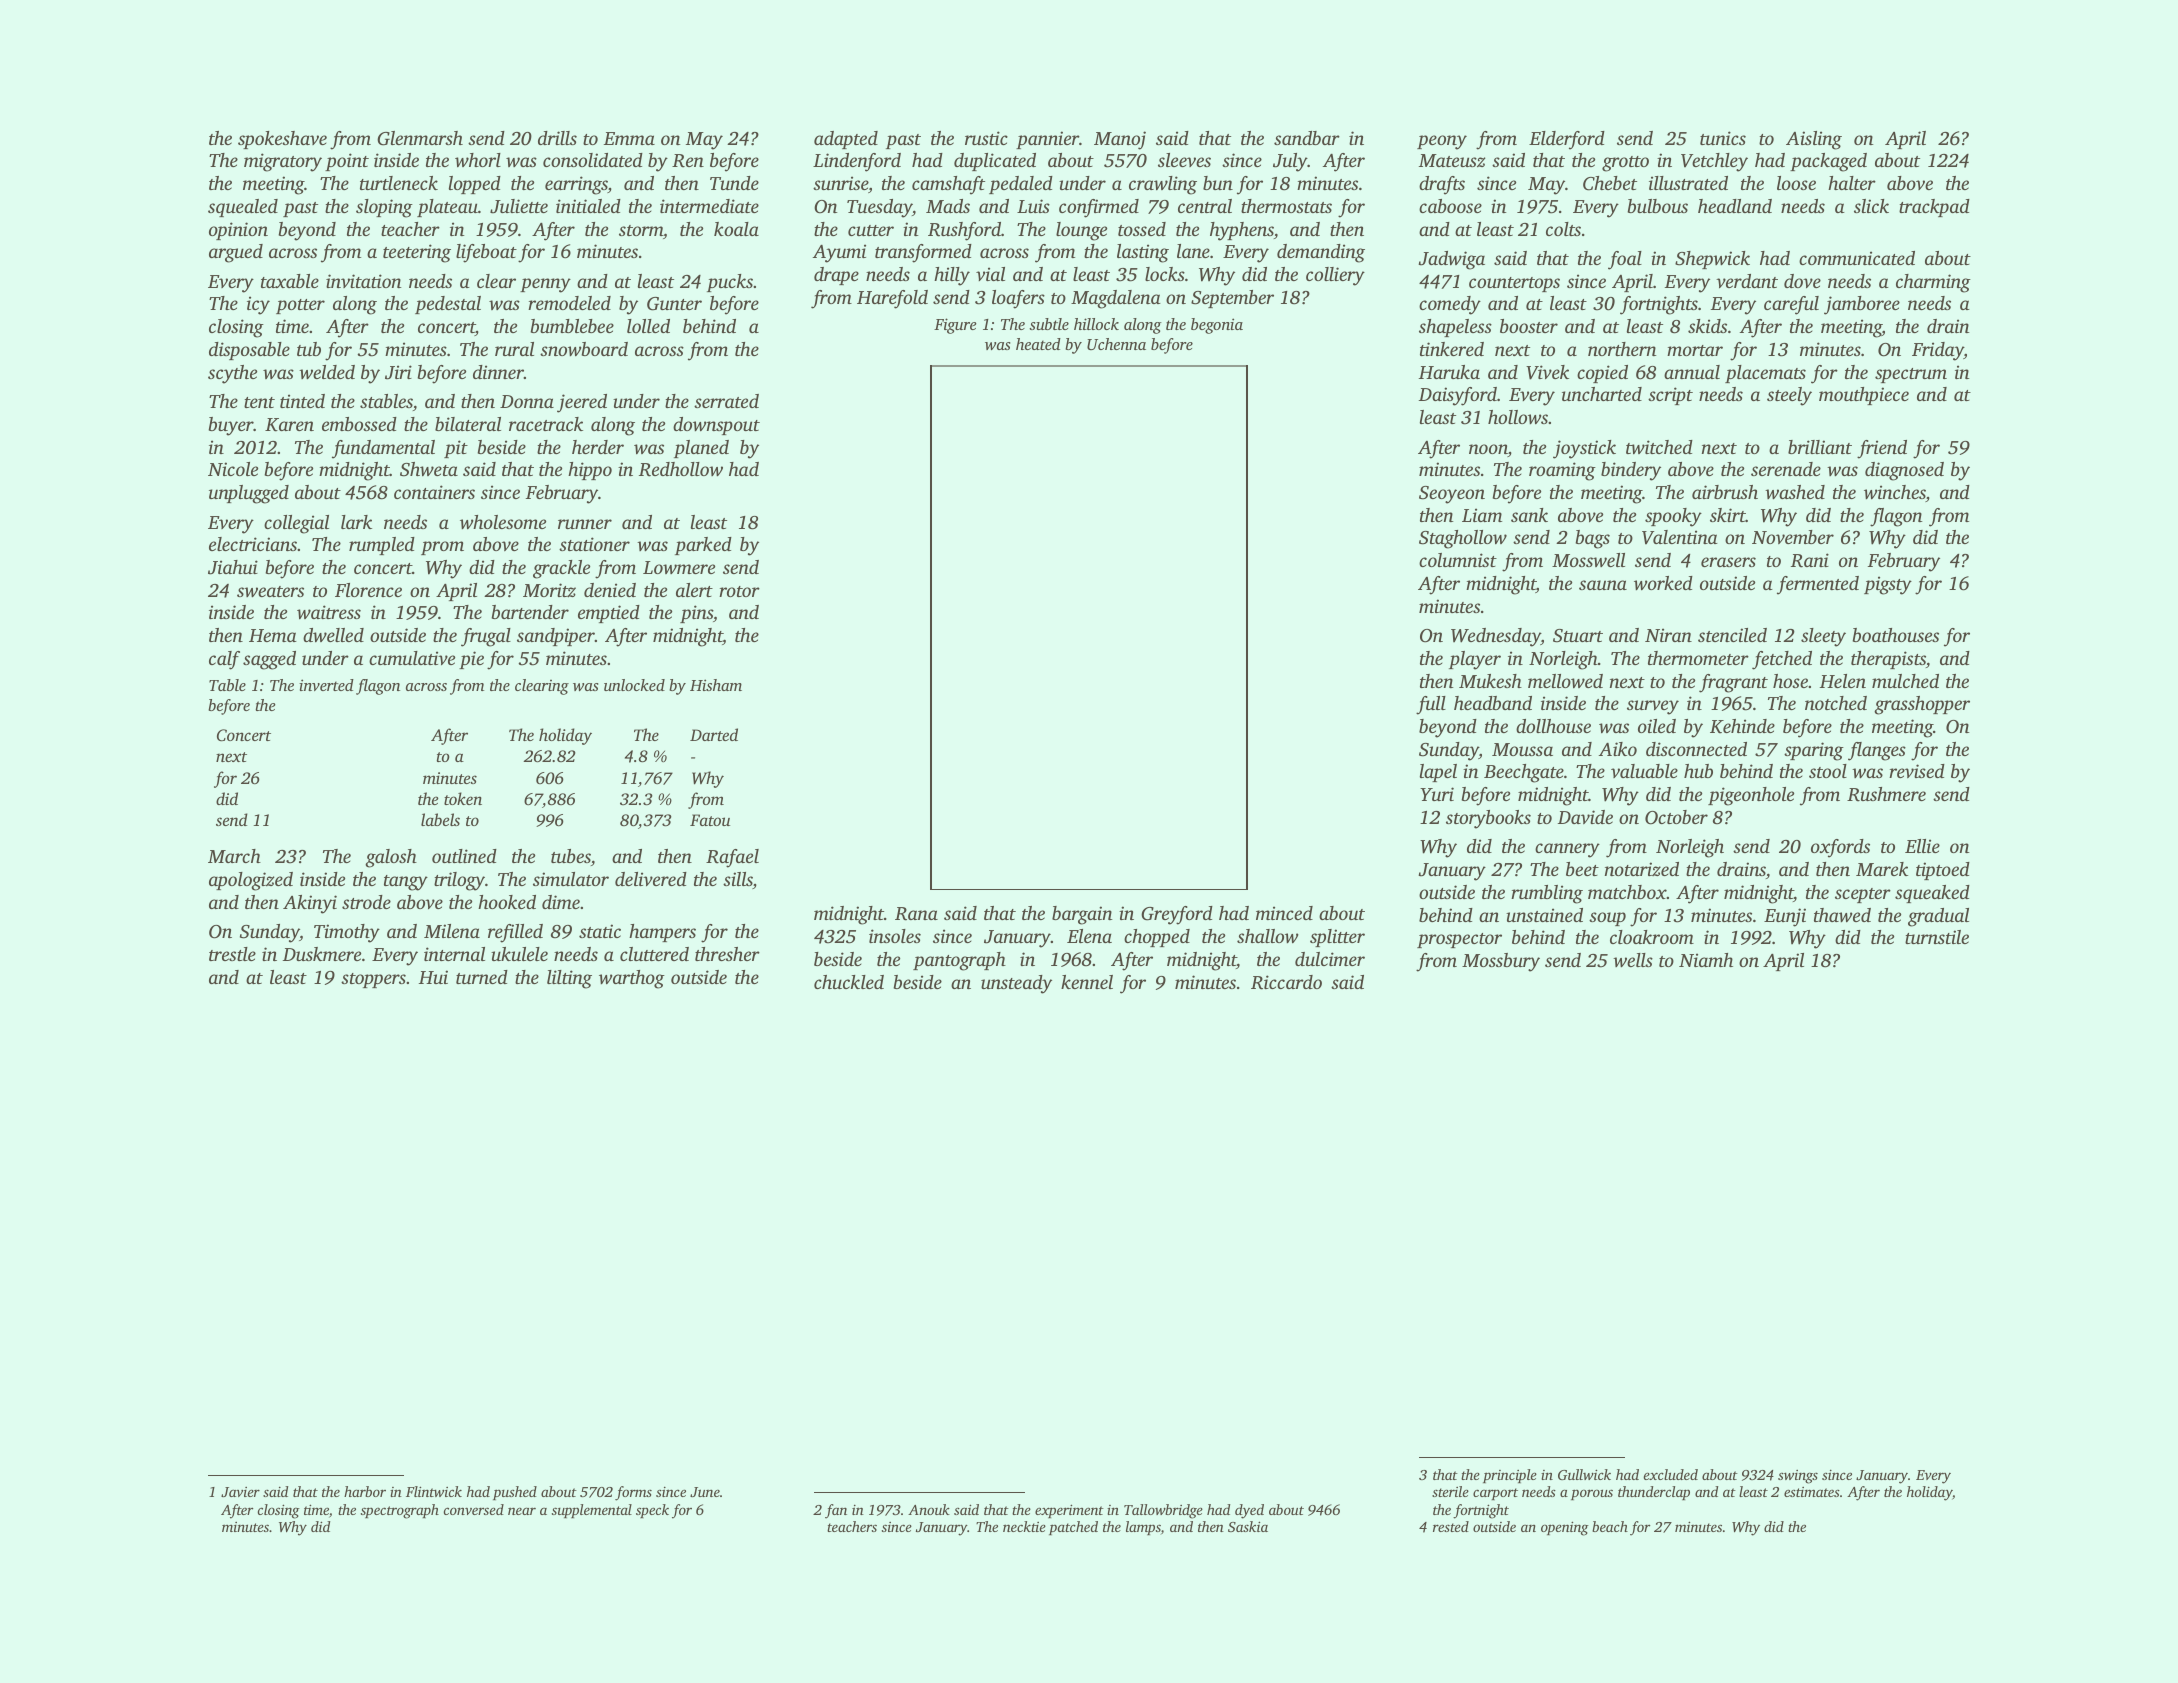 Image resolution: width=2178 pixels, height=1683 pixels. What do you see at coordinates (282, 140) in the screenshot?
I see `spokeshave` at bounding box center [282, 140].
